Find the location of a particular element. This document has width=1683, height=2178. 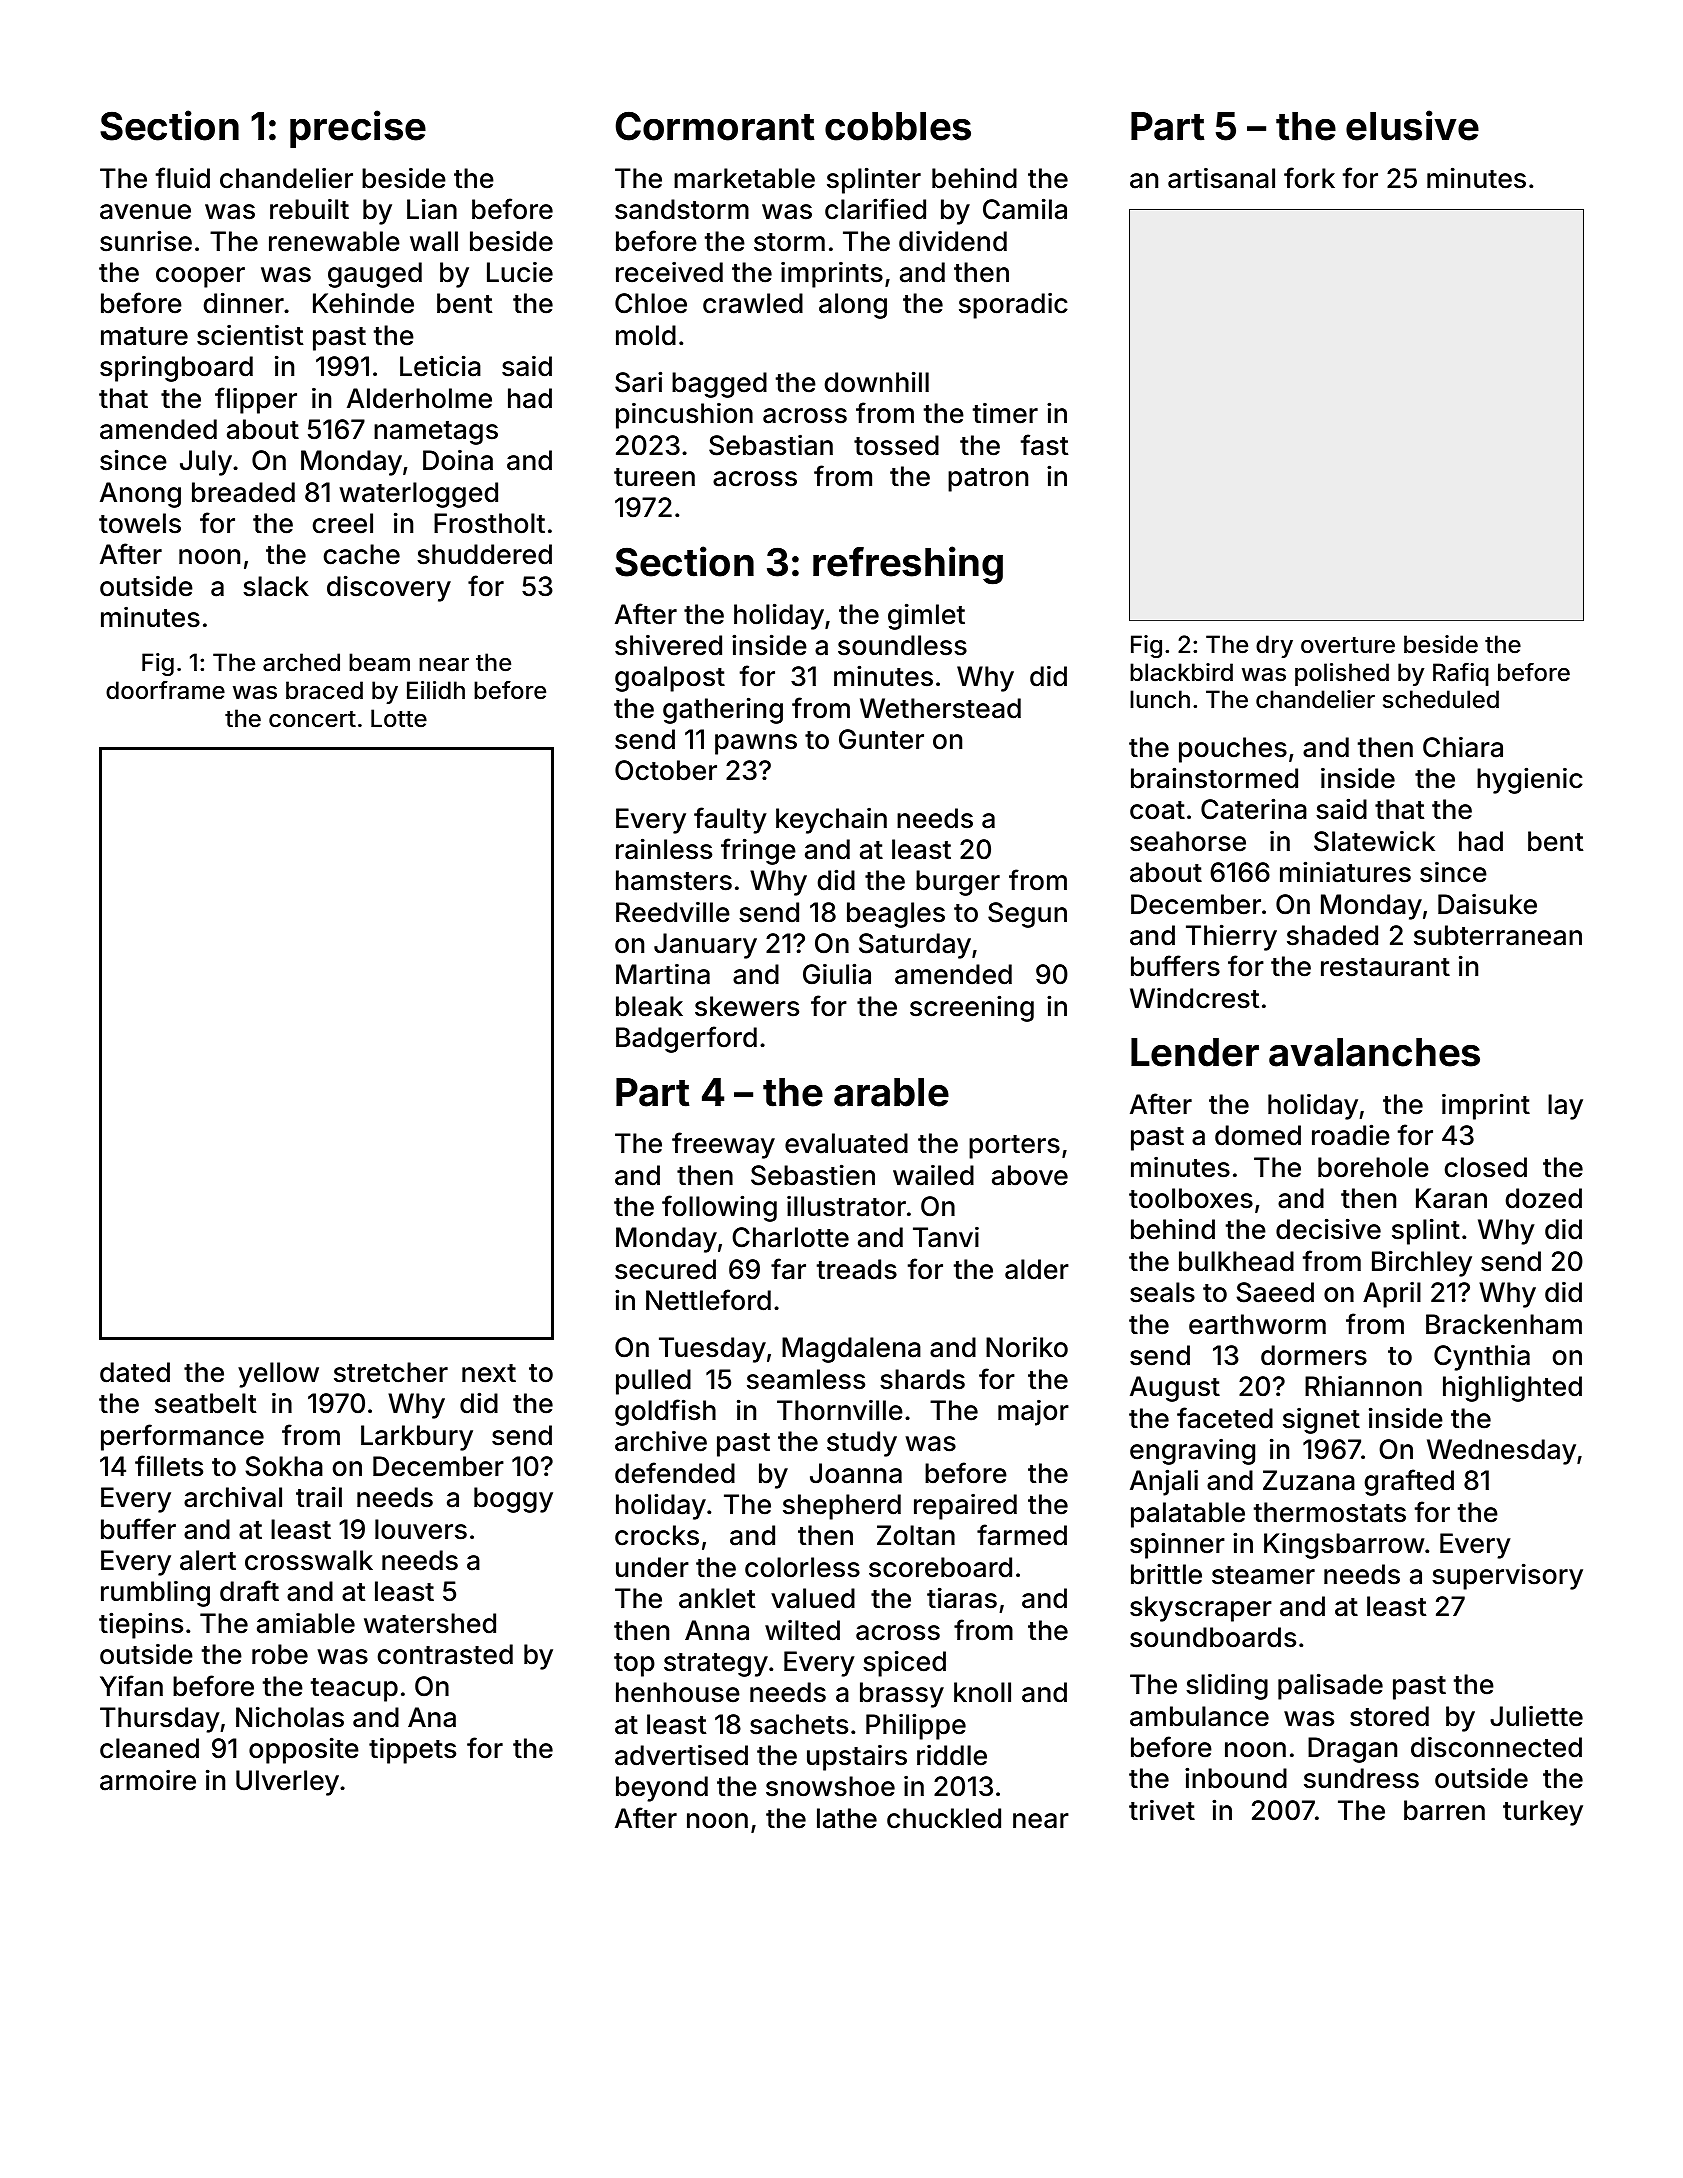

Daisuke is located at coordinates (1487, 904).
